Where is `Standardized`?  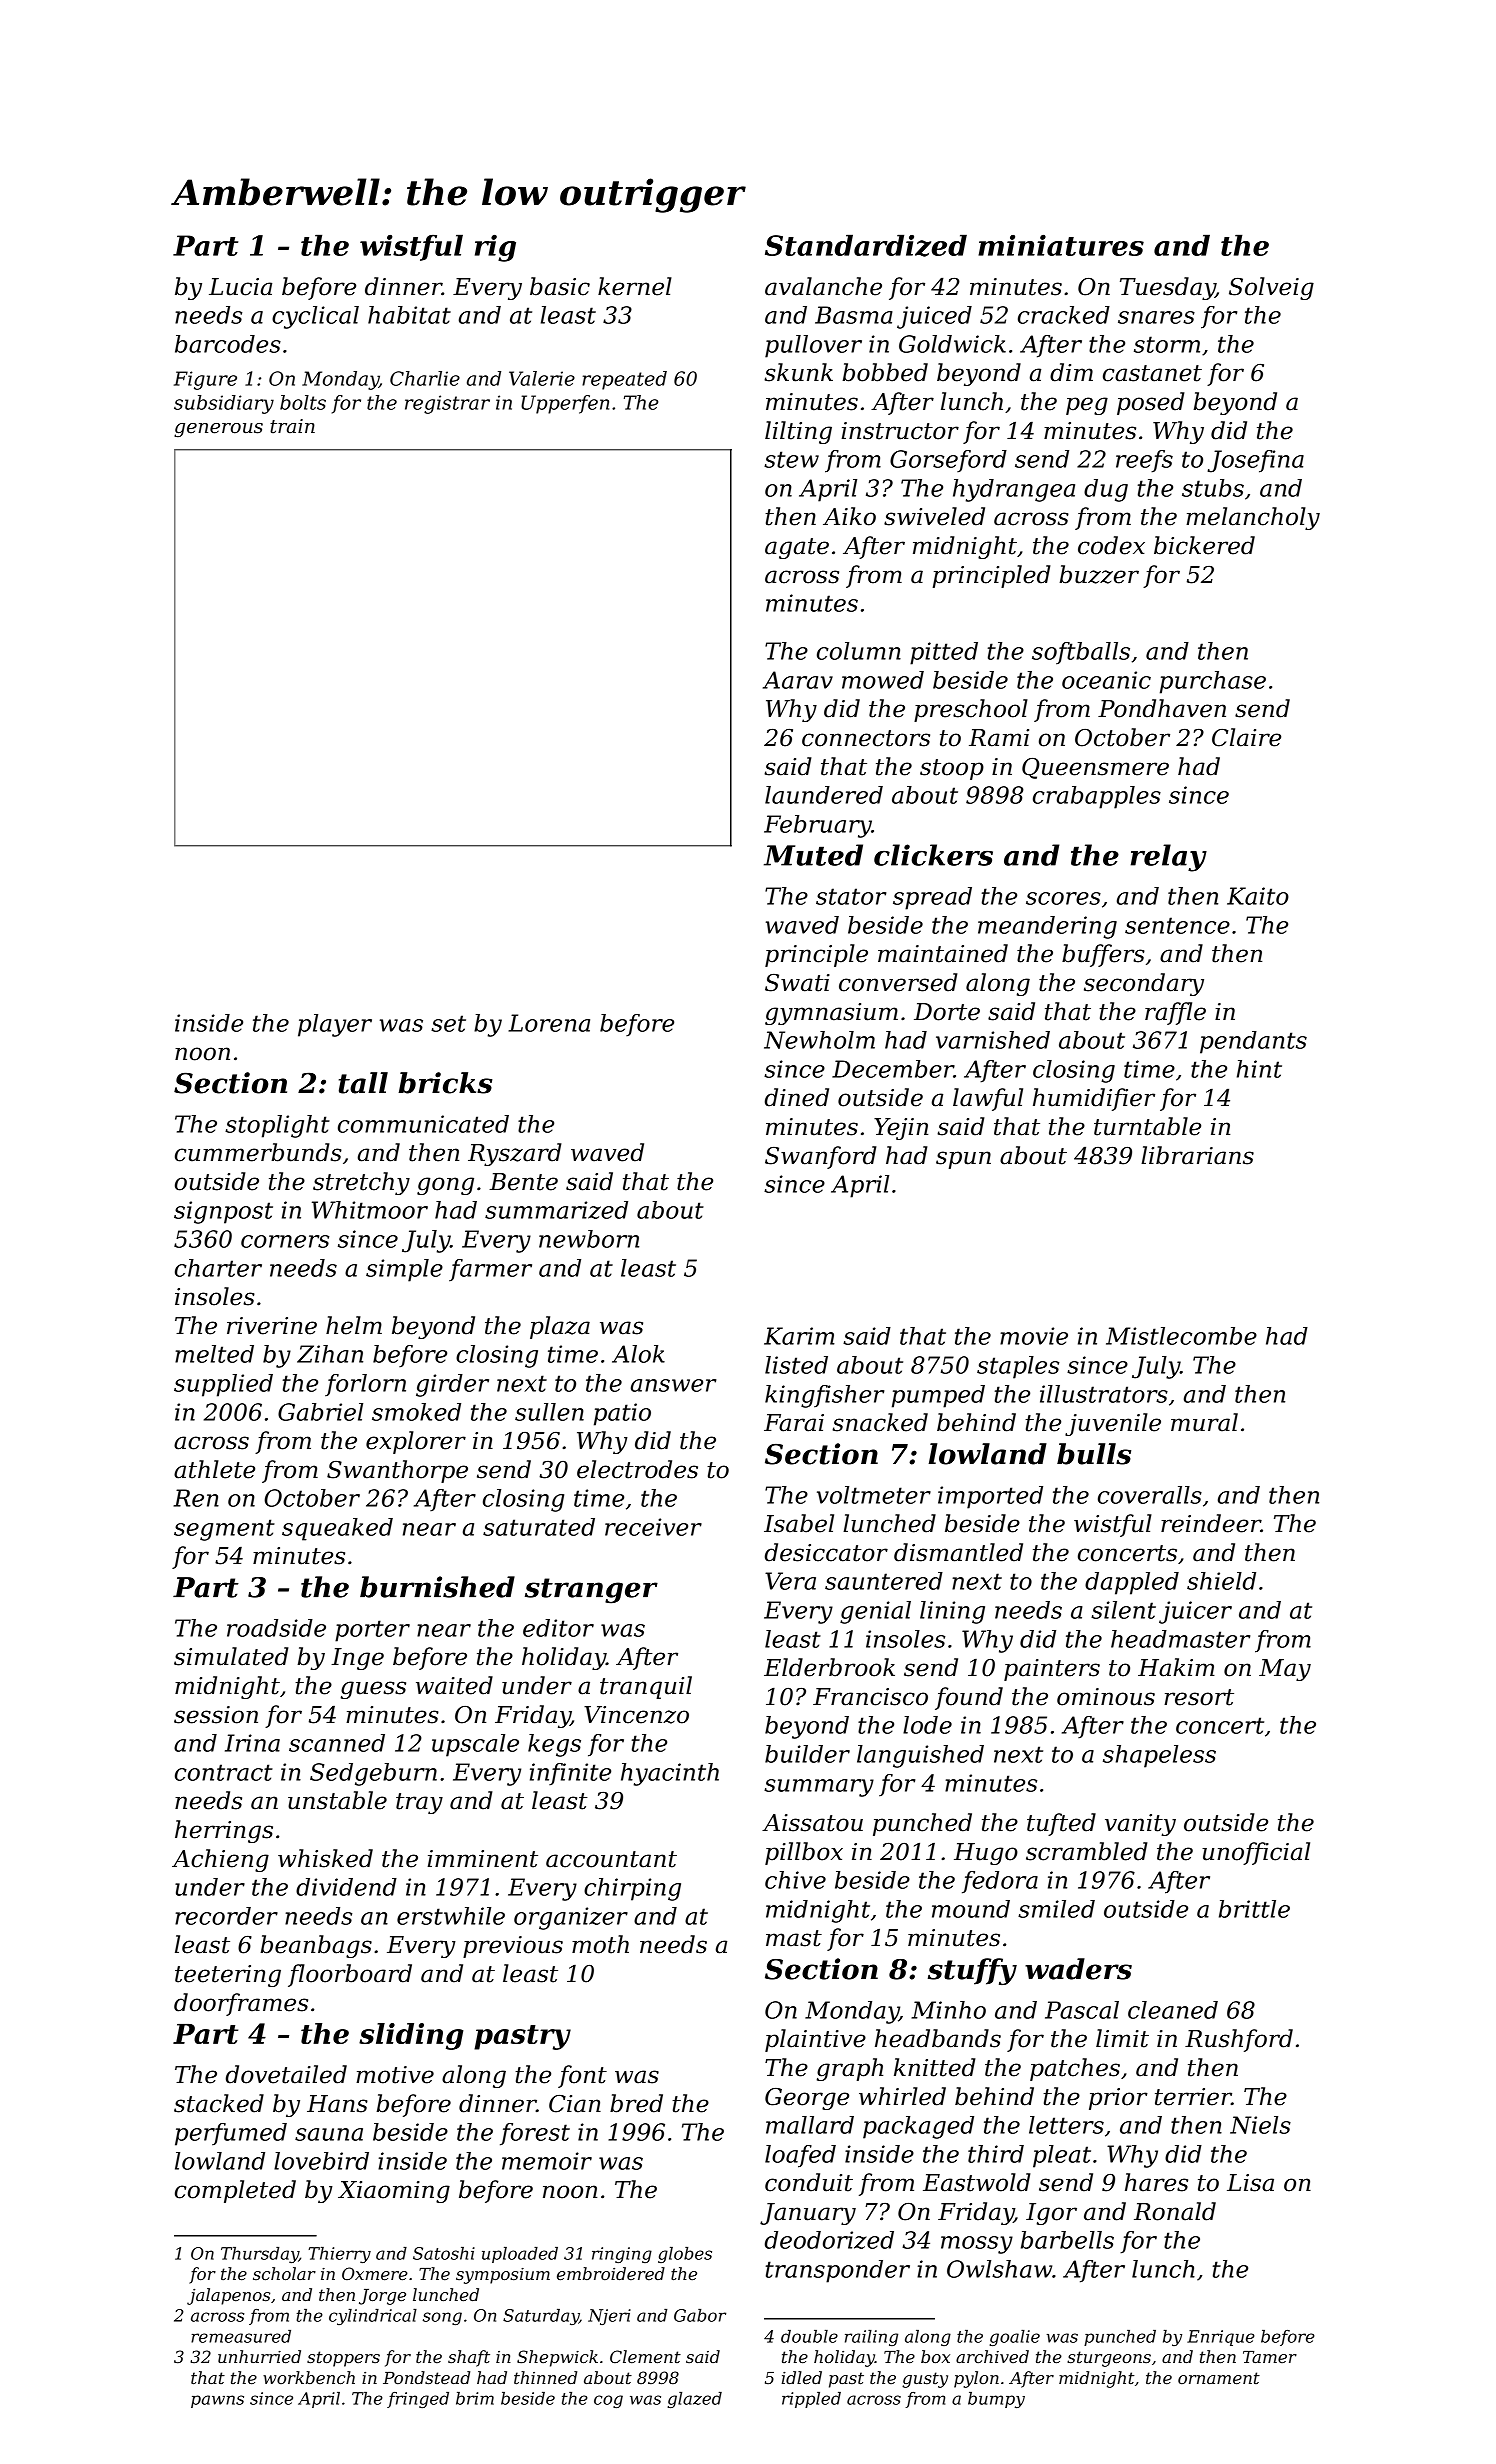 Standardized is located at coordinates (866, 245).
